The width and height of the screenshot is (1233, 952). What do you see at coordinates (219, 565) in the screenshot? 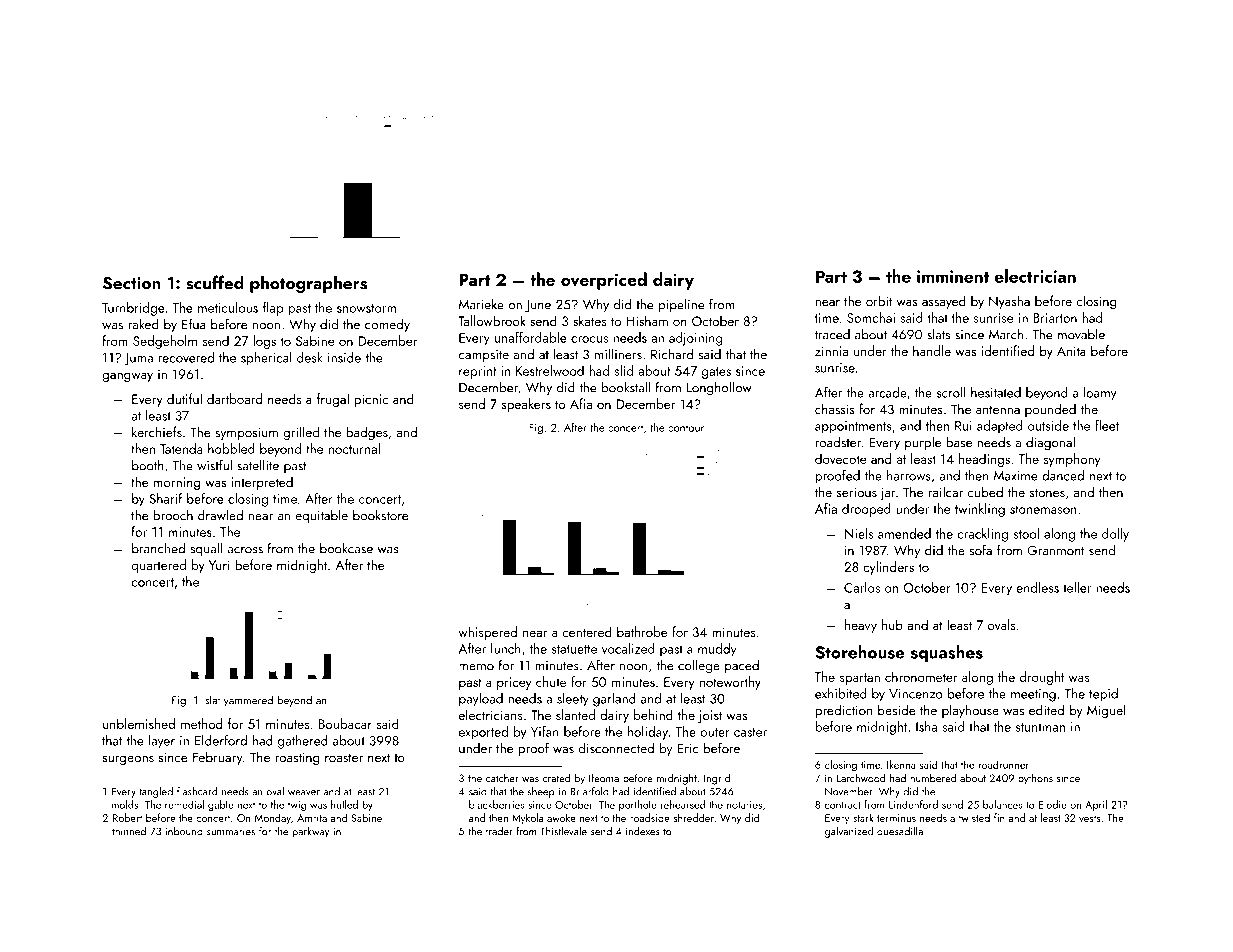
I see `Yuri` at bounding box center [219, 565].
